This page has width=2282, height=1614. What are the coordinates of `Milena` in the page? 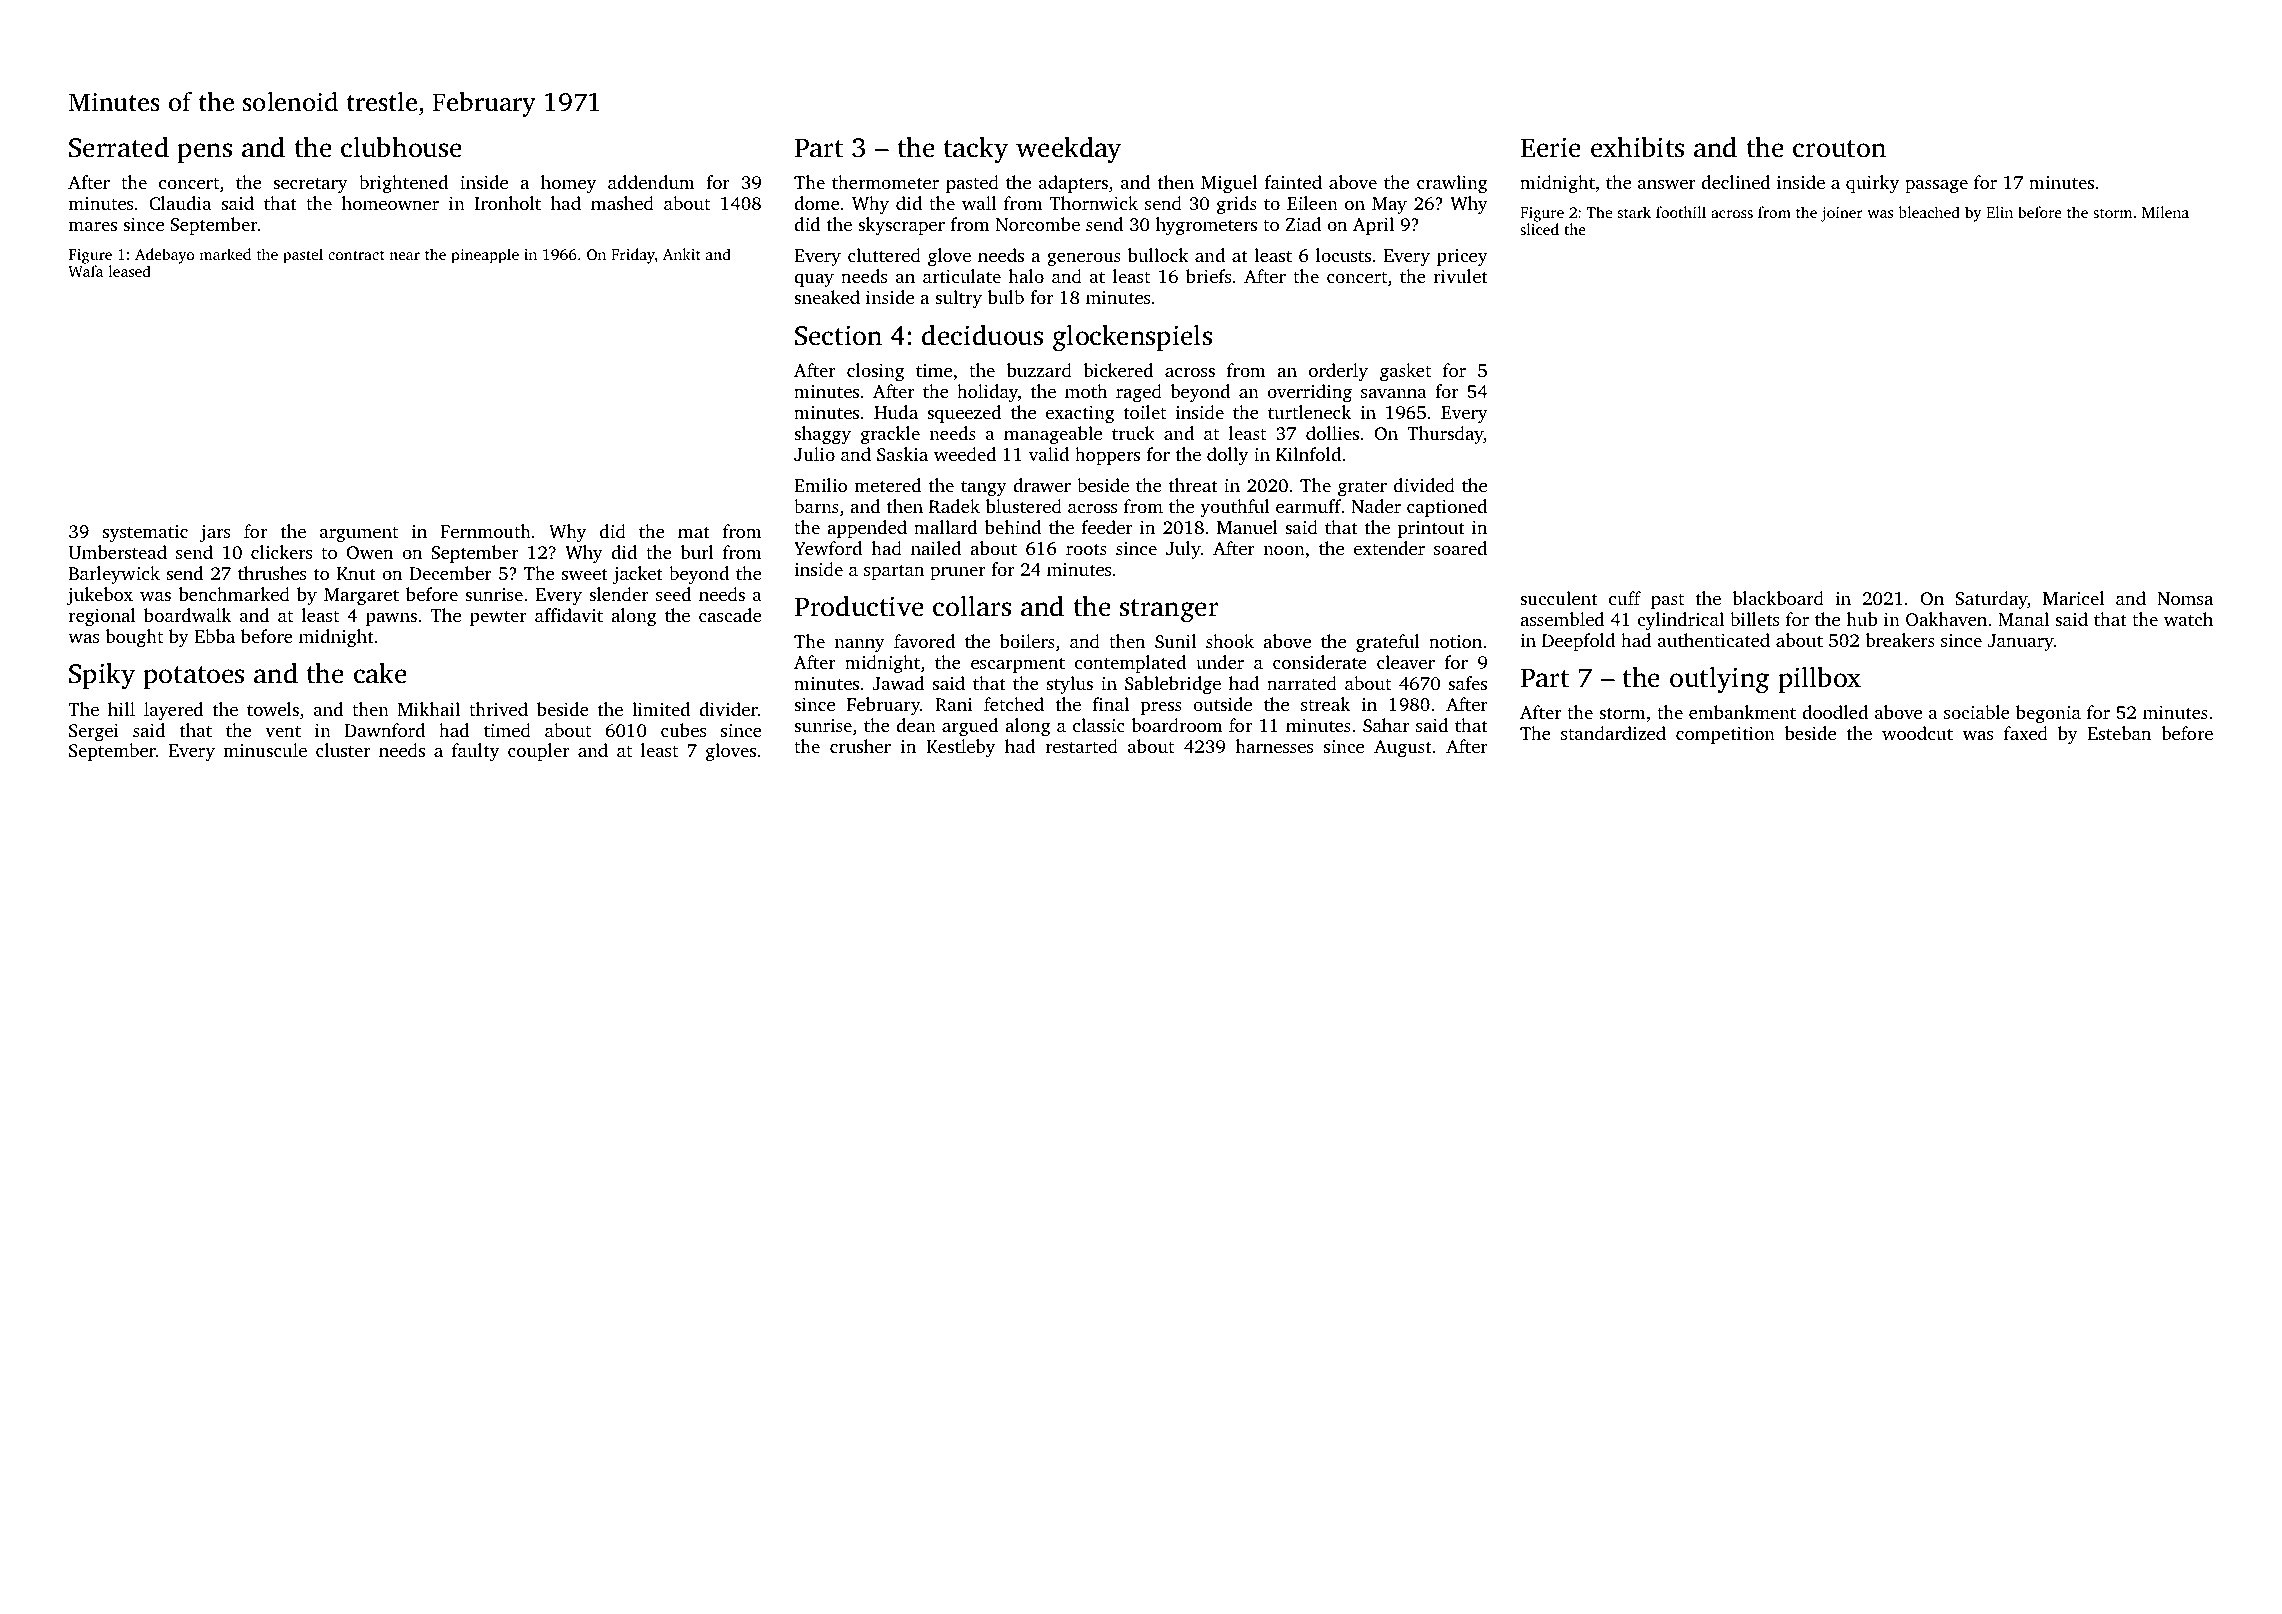 It's located at (2165, 212).
